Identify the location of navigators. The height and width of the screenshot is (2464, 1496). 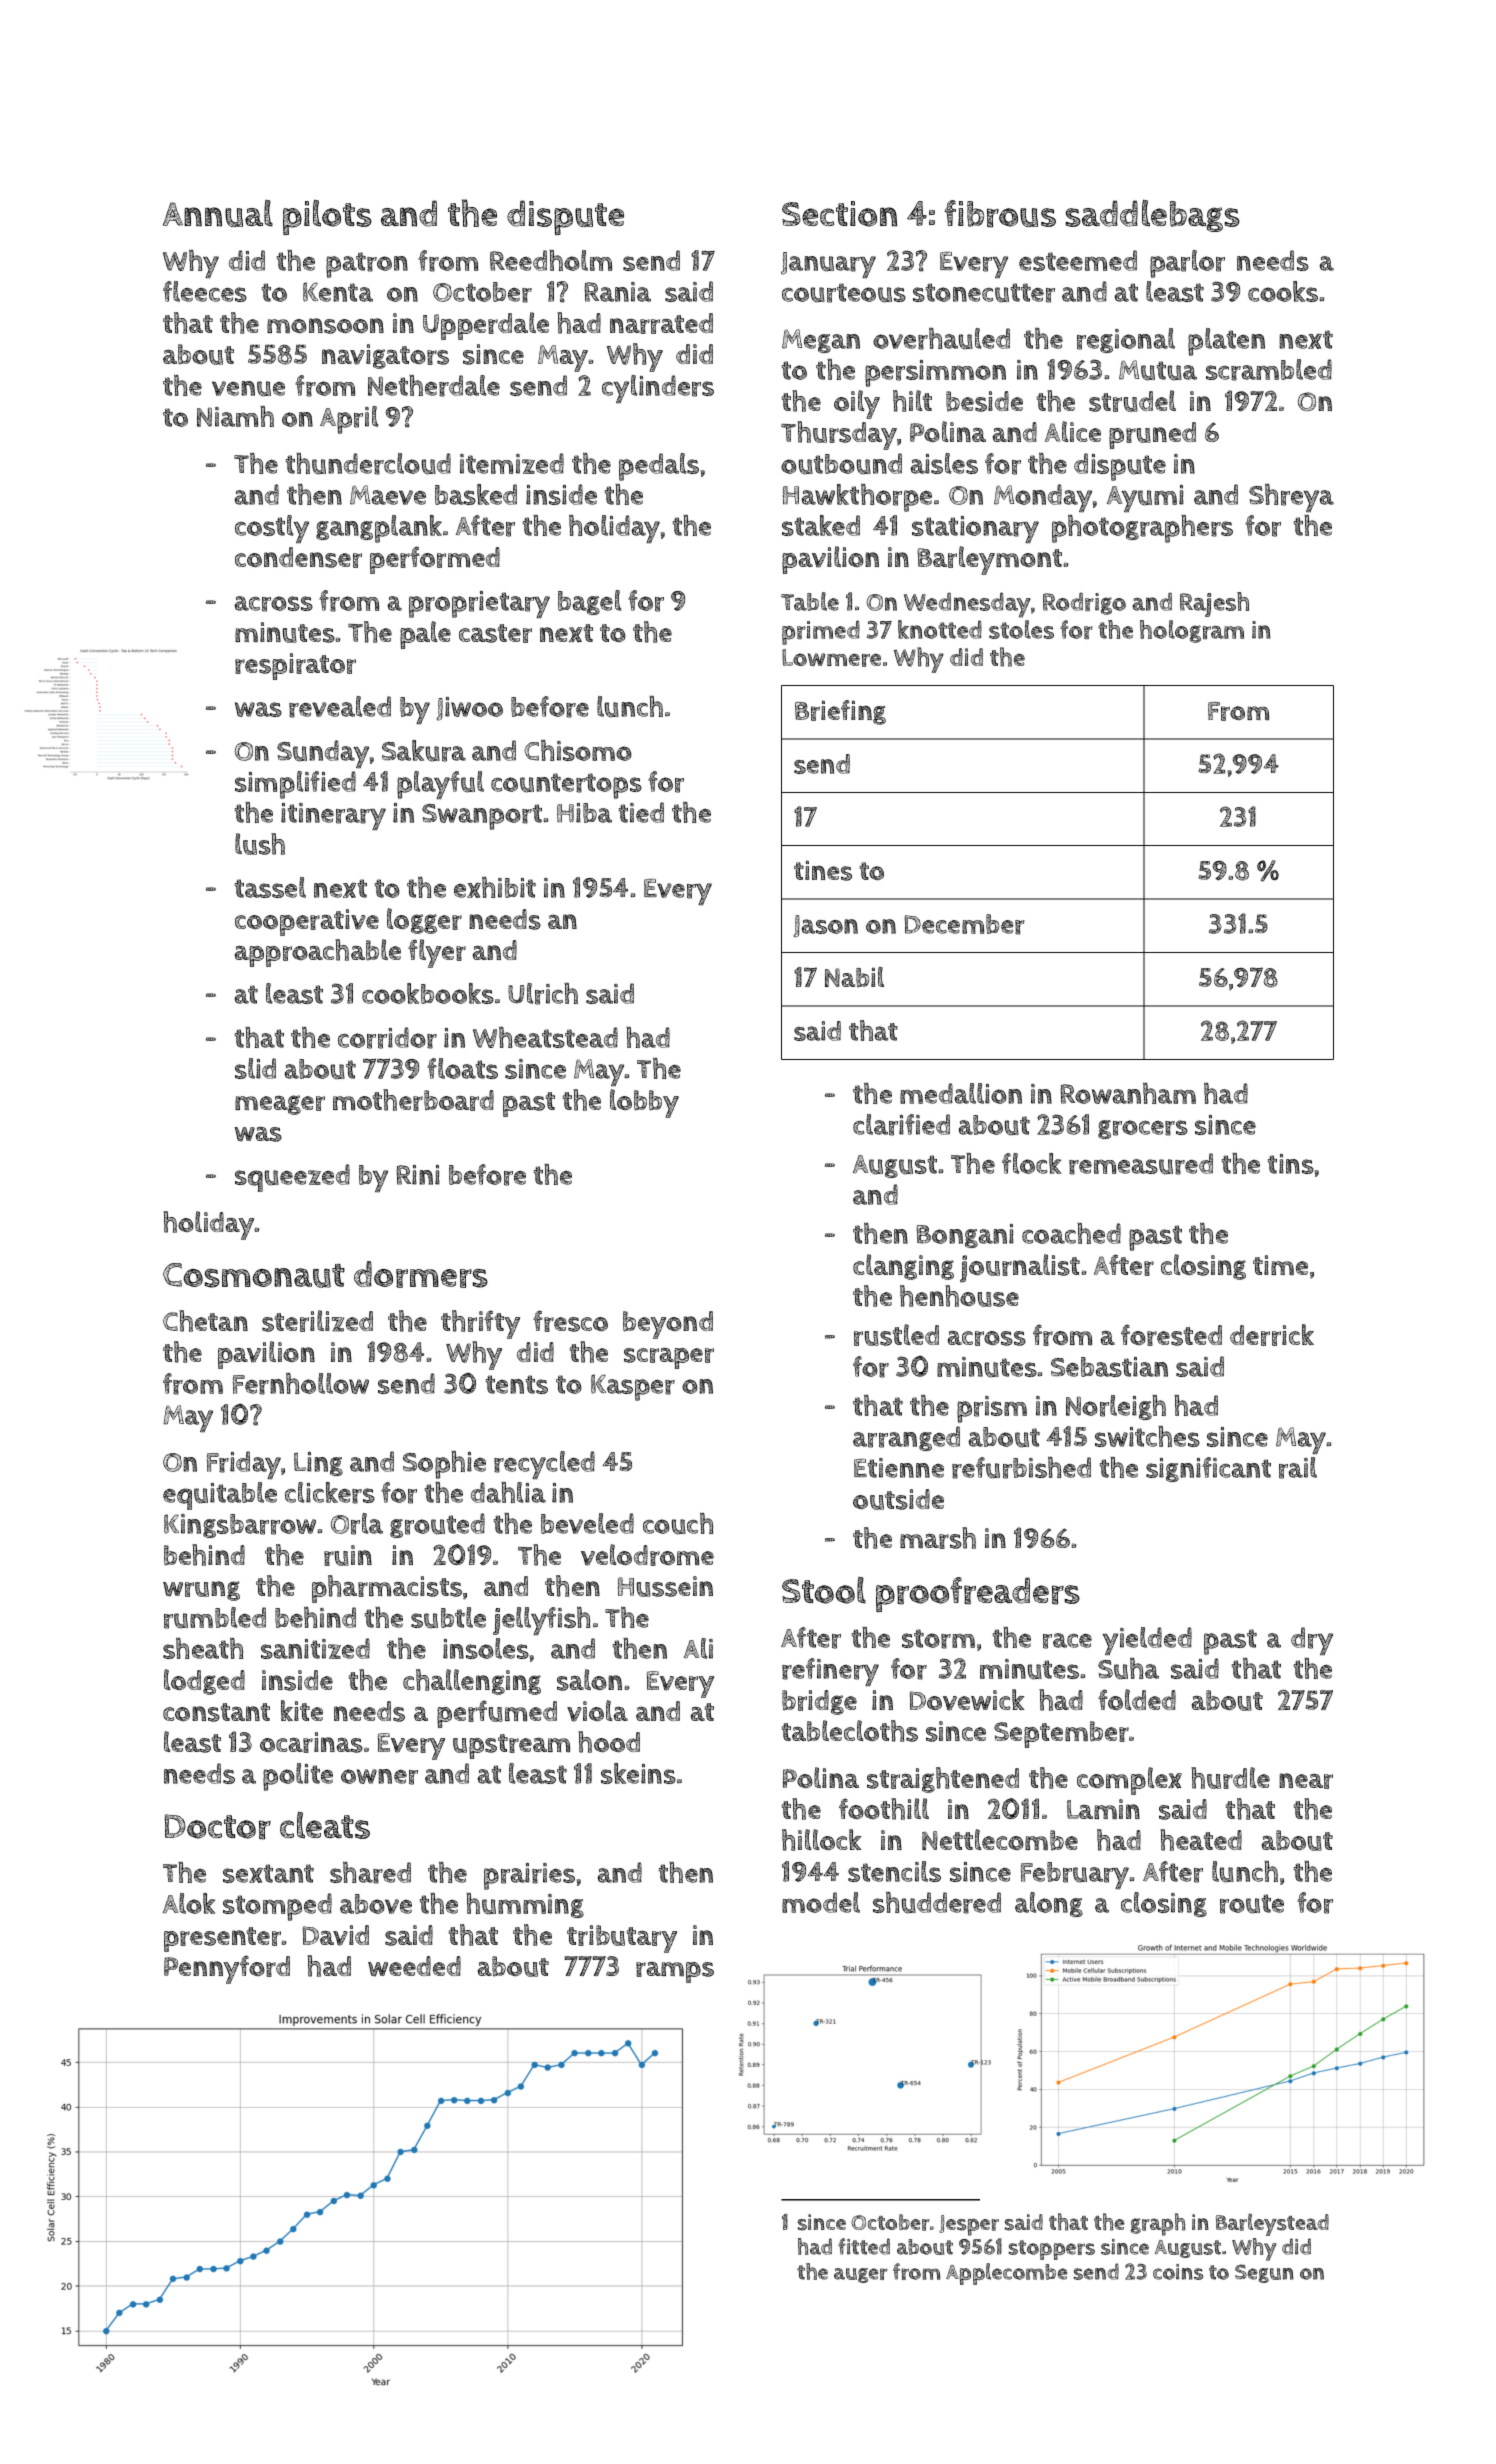
(385, 356).
